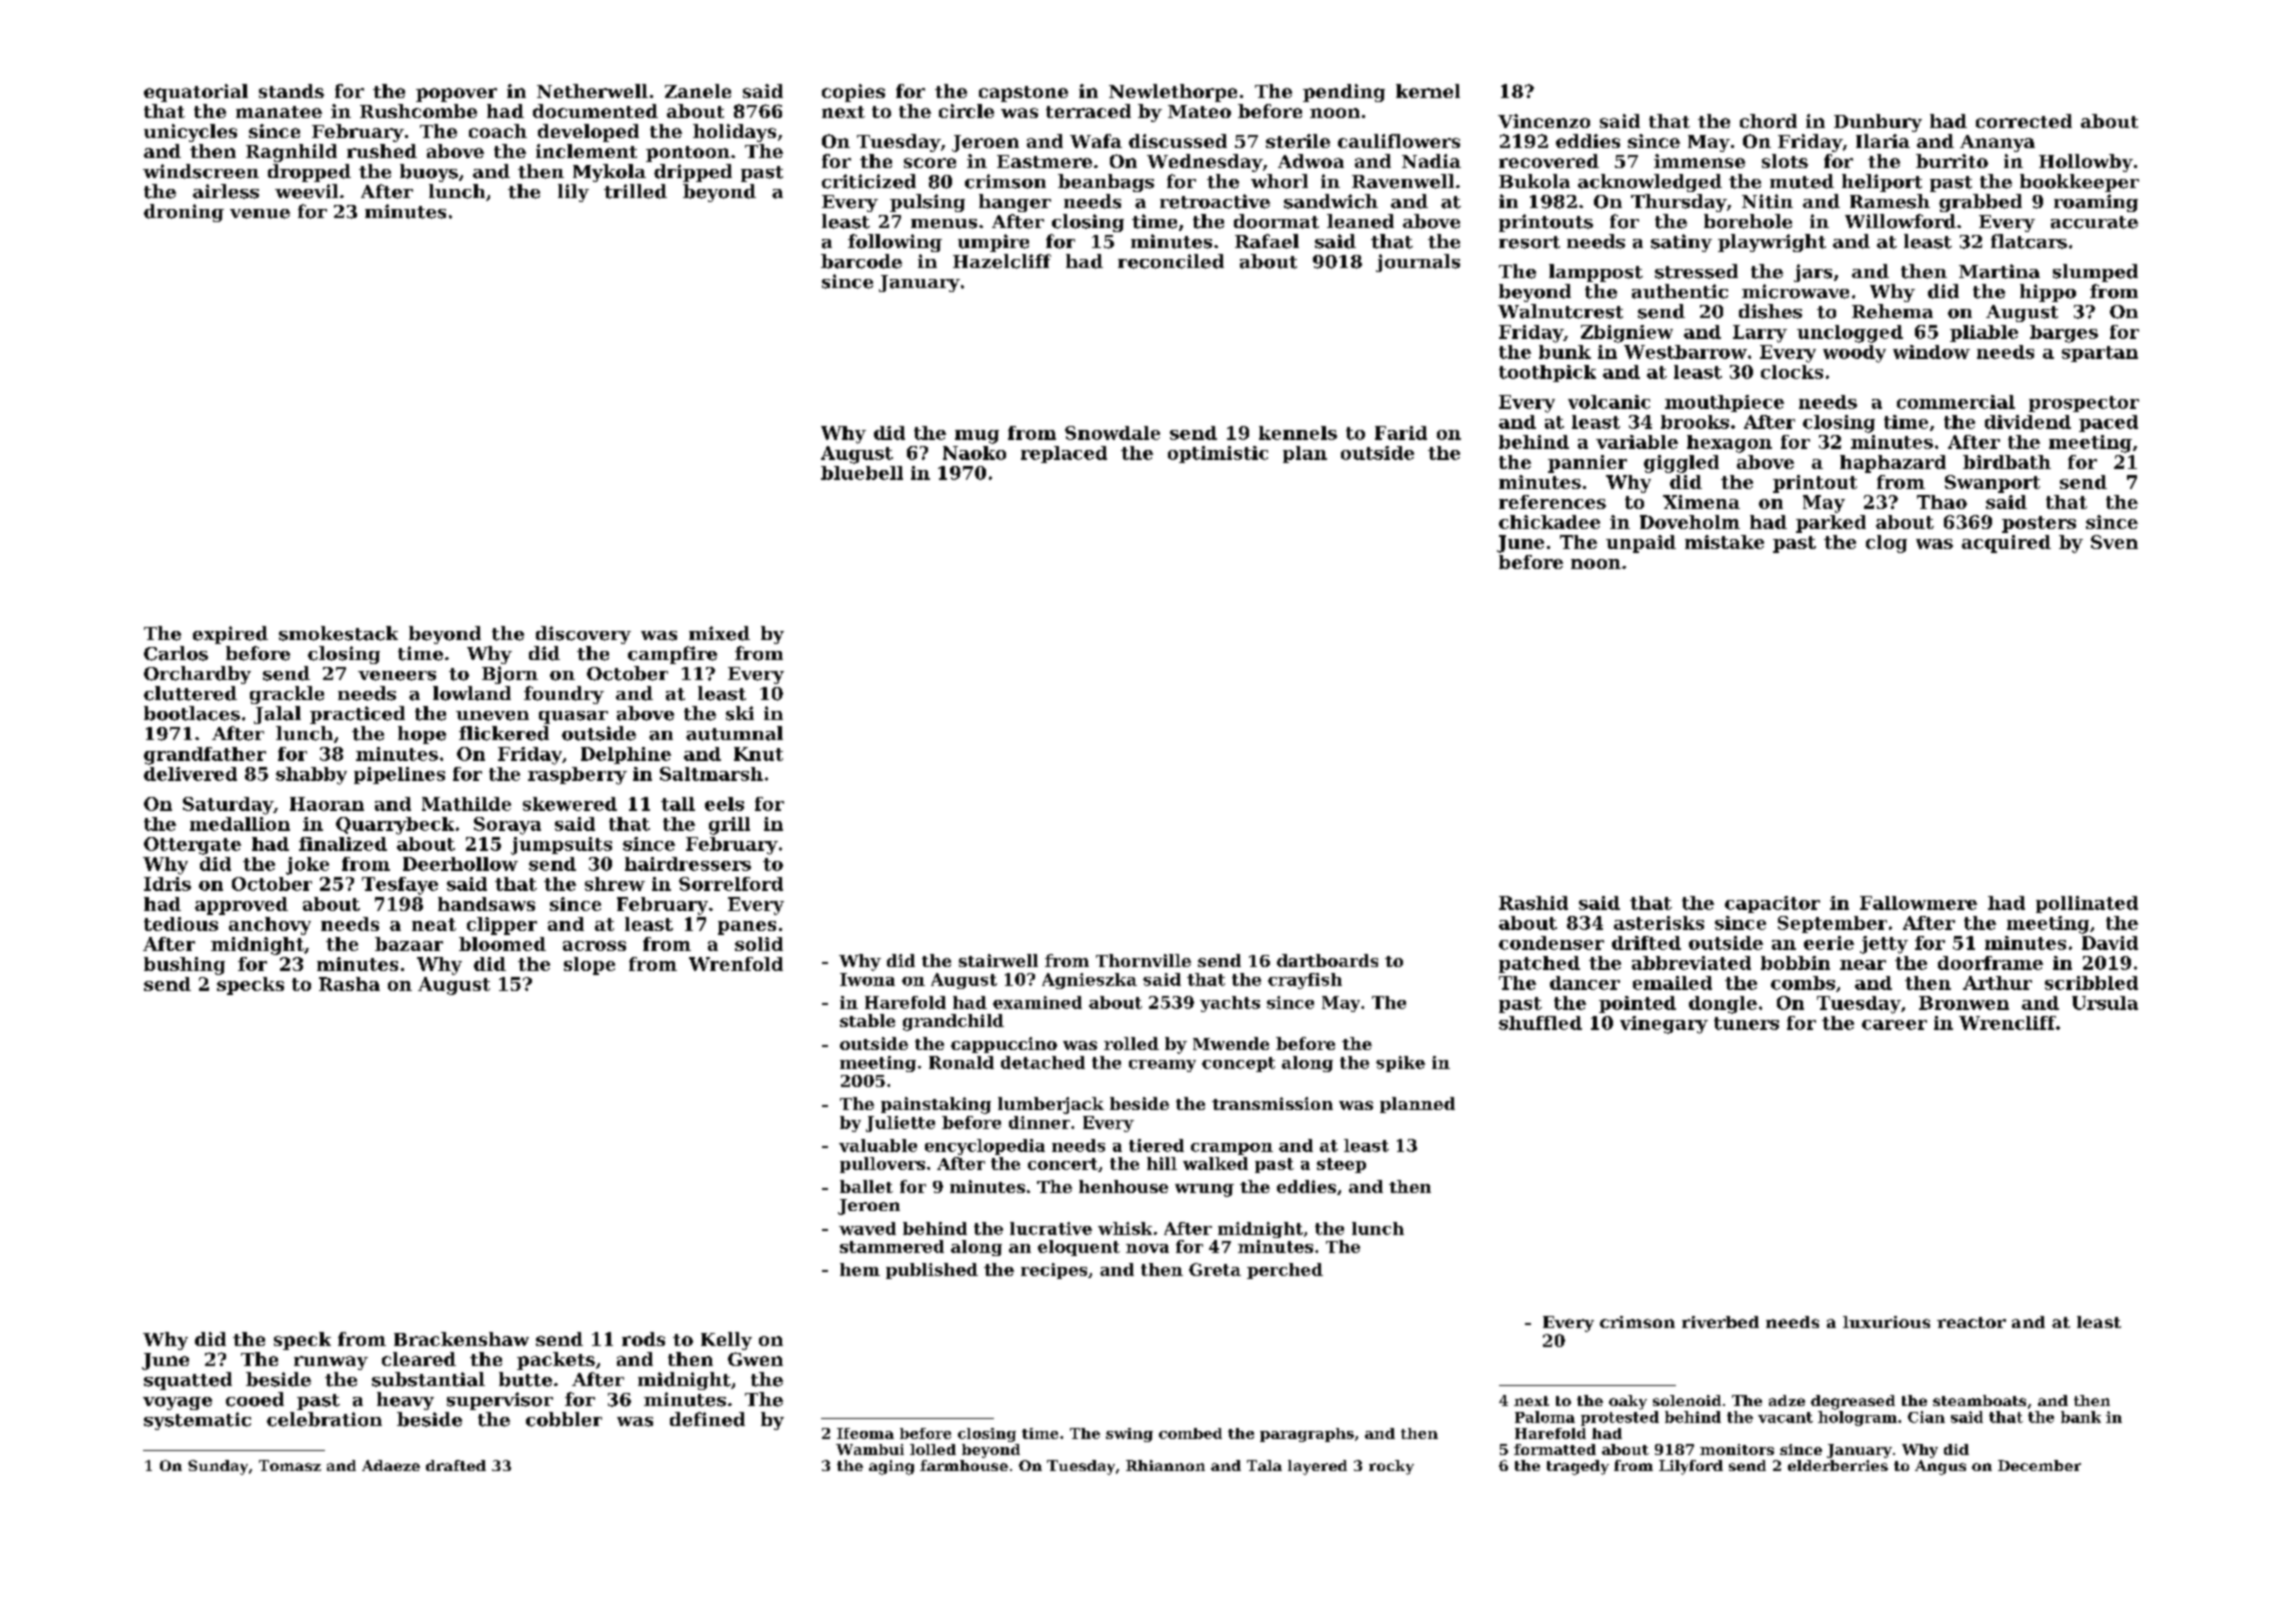  What do you see at coordinates (2007, 1023) in the page?
I see `Wrencliff` at bounding box center [2007, 1023].
